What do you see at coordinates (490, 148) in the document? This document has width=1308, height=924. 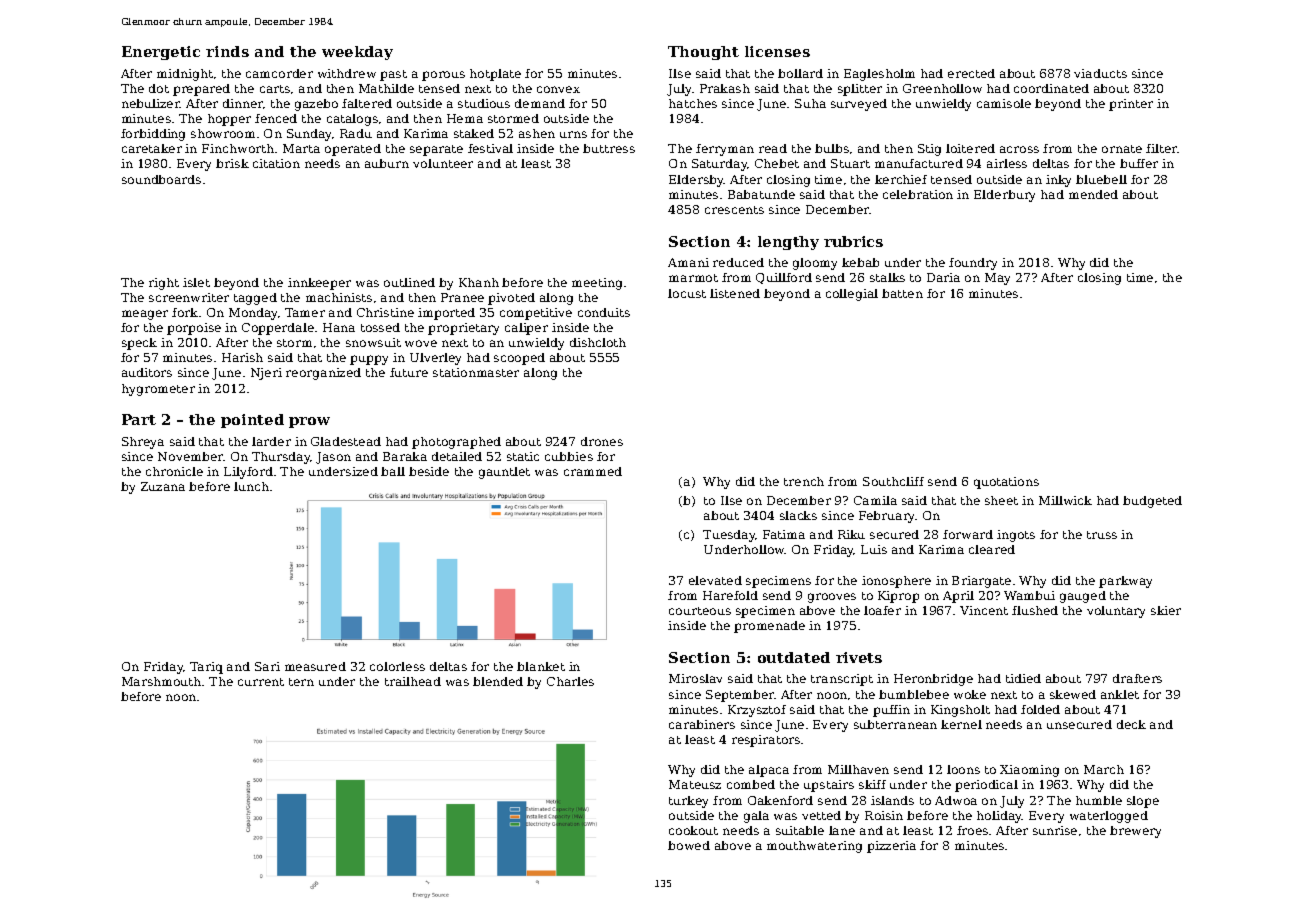 I see `festival` at bounding box center [490, 148].
